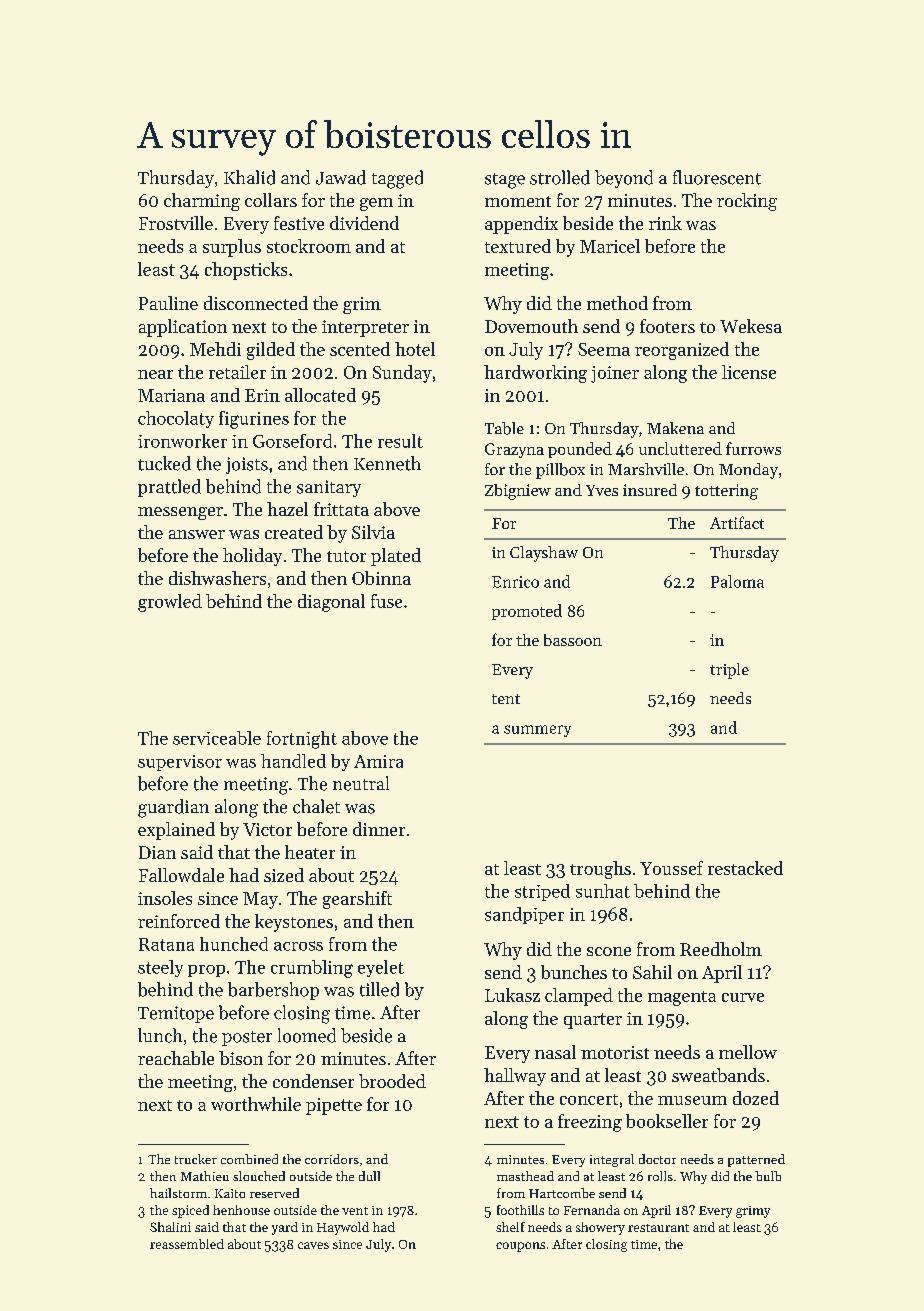  Describe the element at coordinates (246, 271) in the page. I see `chopsticks` at that location.
